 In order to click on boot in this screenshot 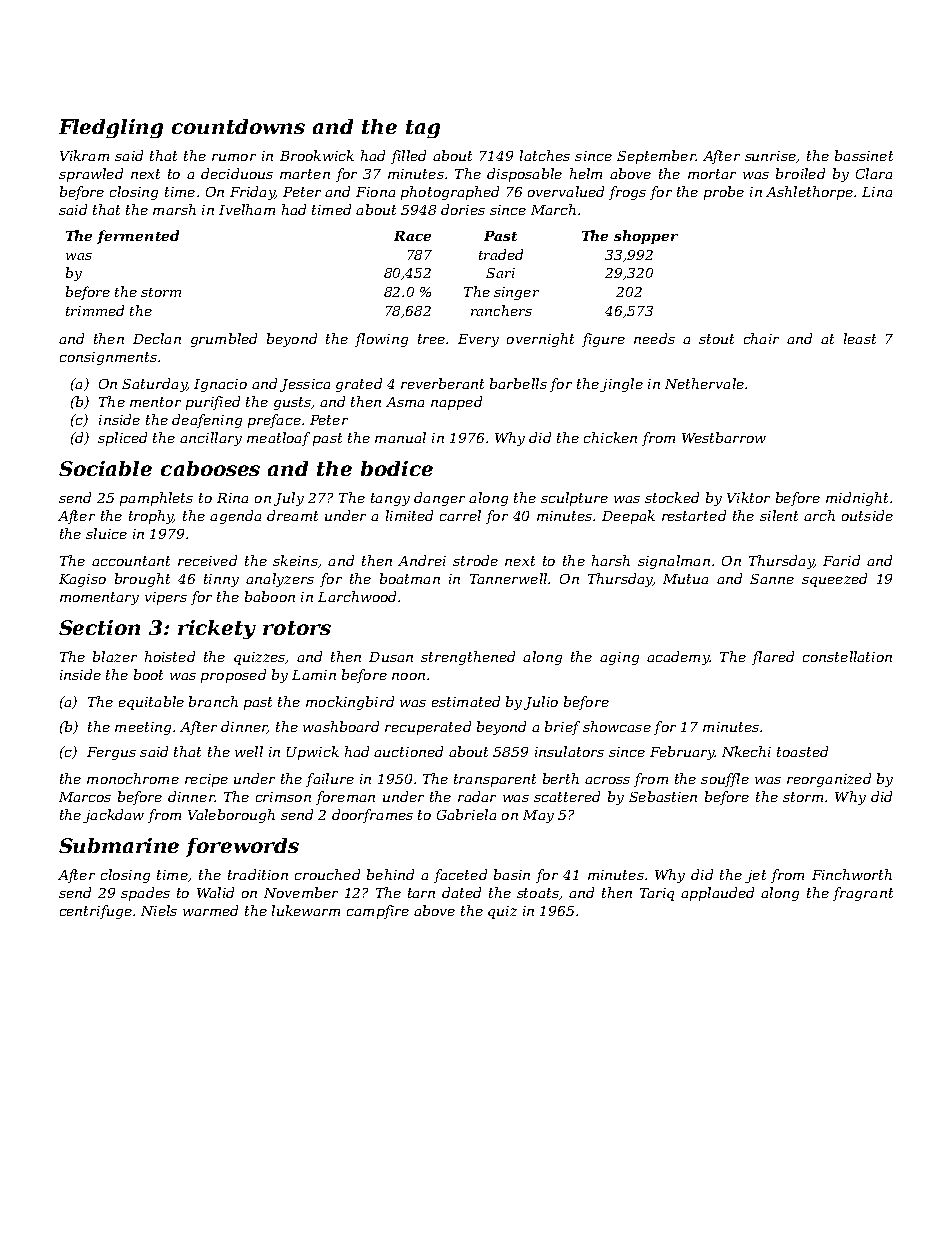, I will do `click(148, 674)`.
